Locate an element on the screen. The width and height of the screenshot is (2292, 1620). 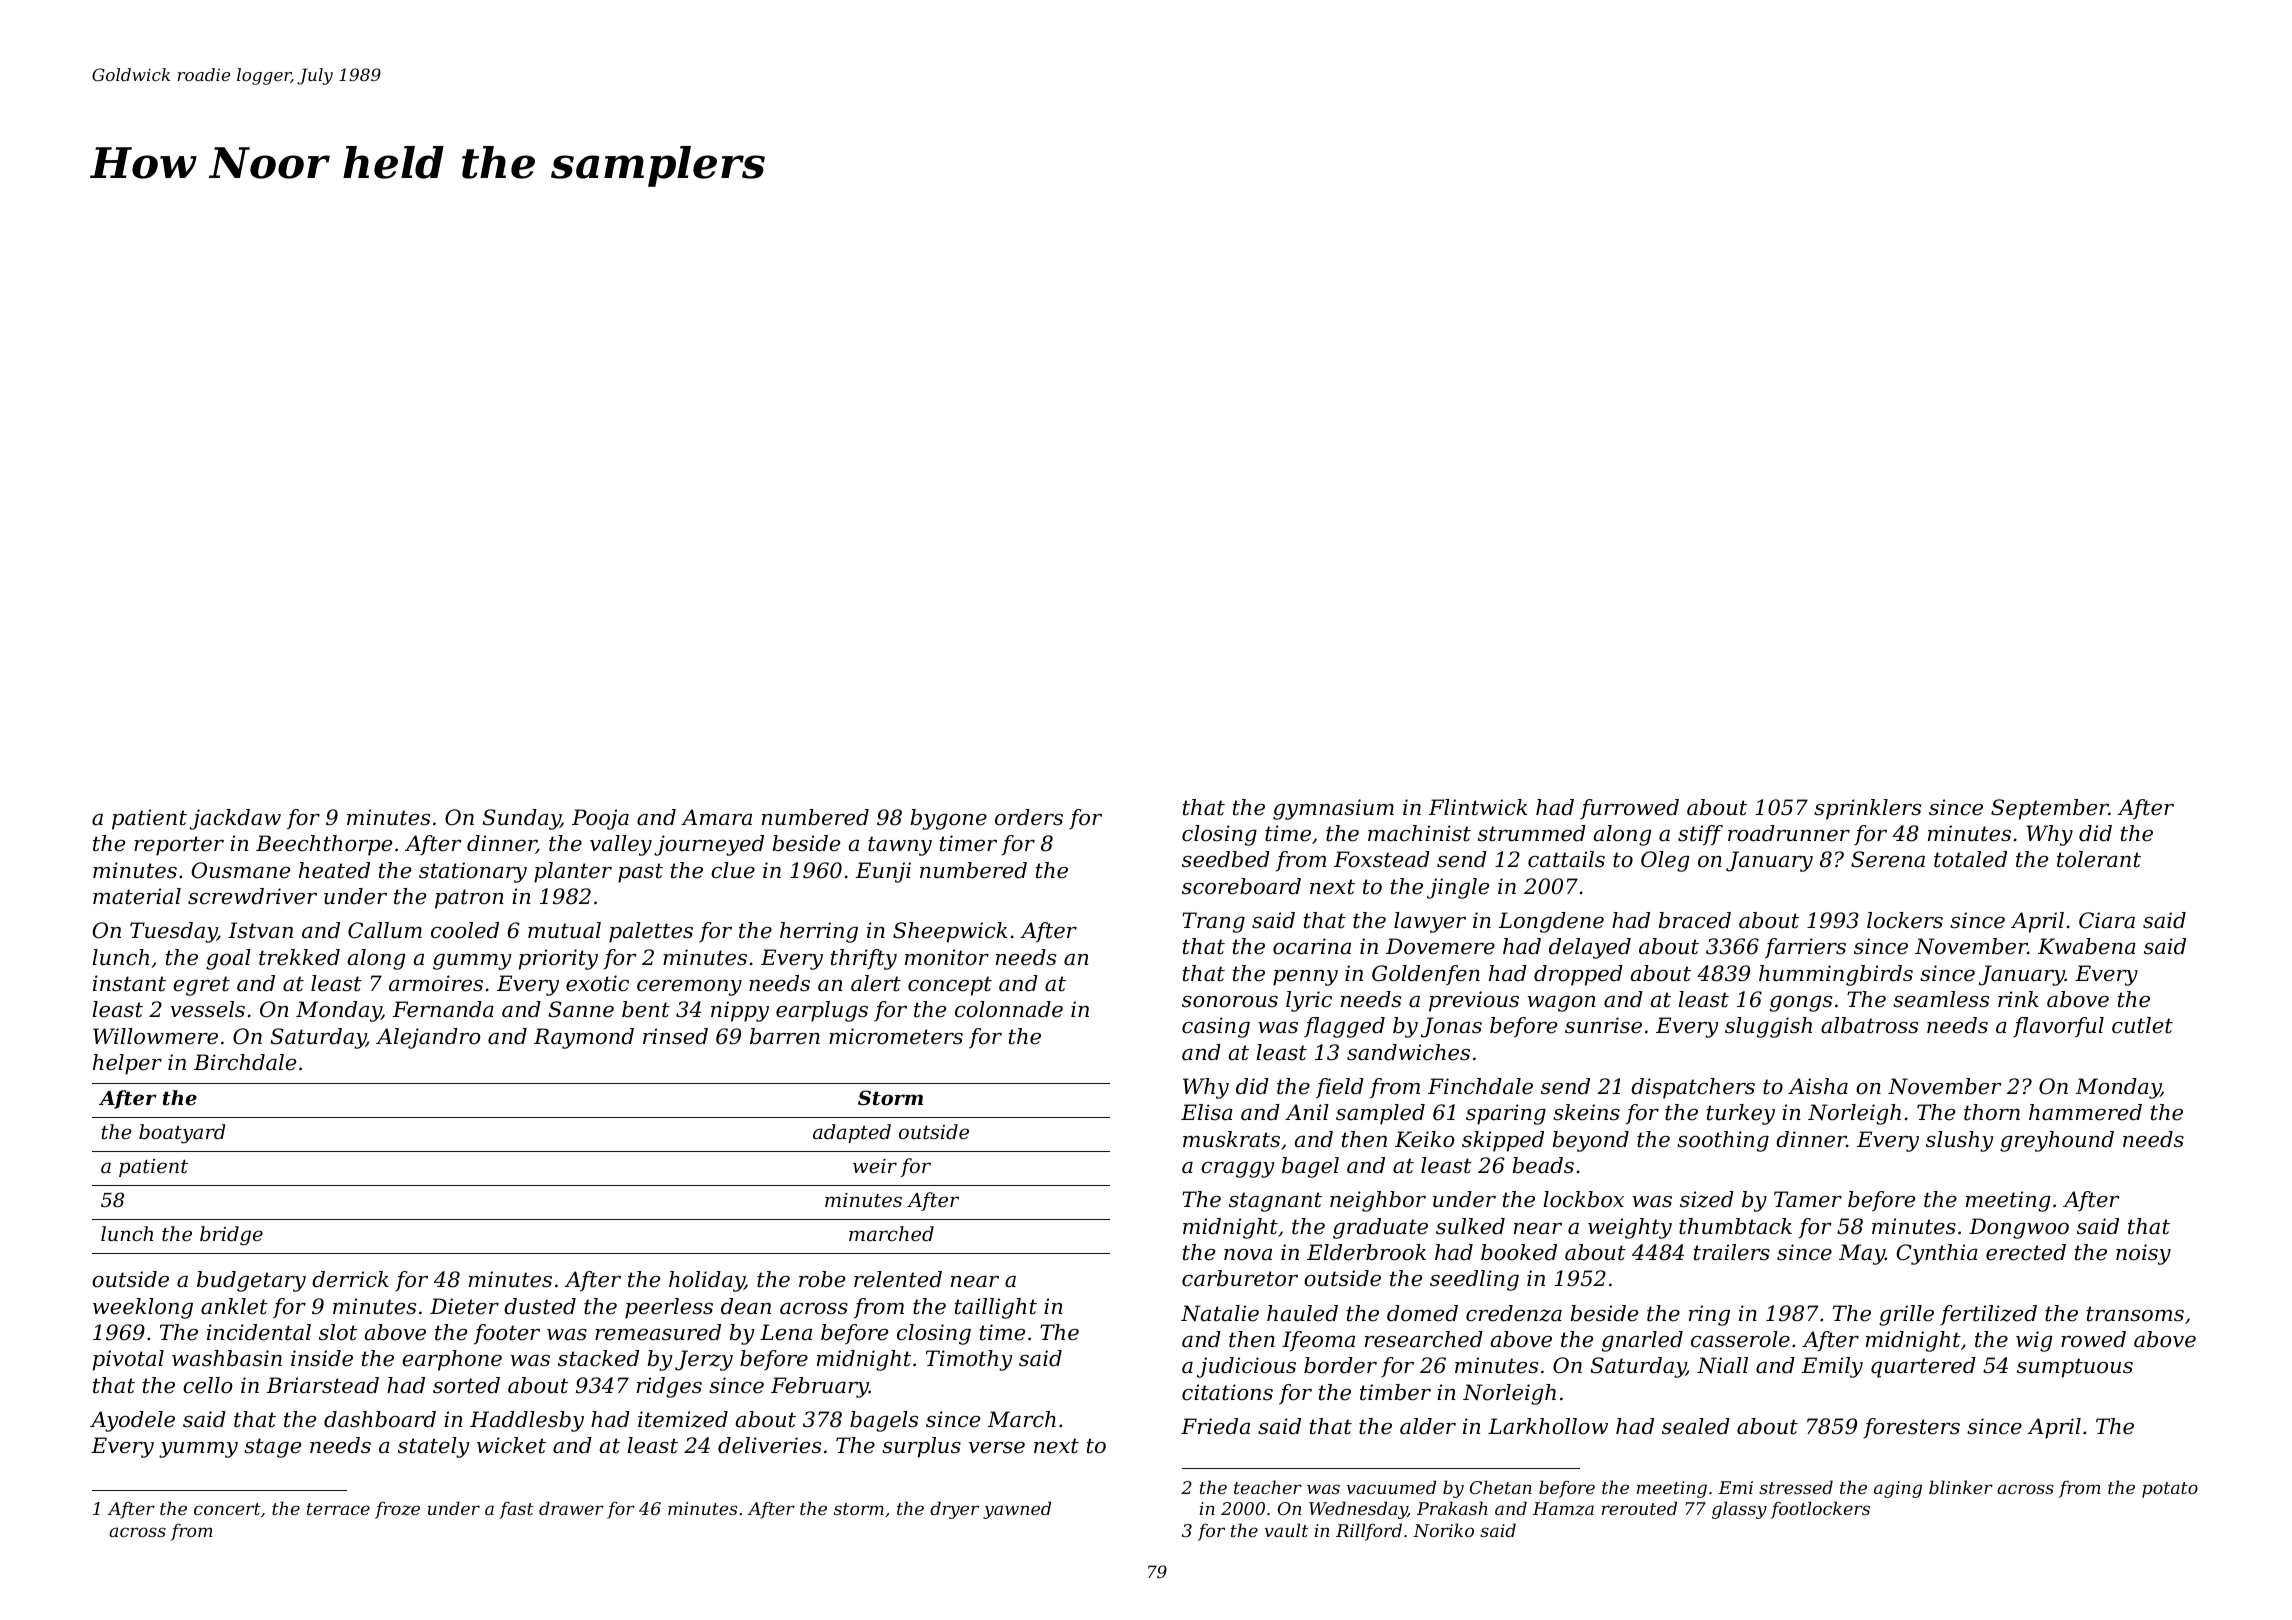
Chetan is located at coordinates (1501, 1487).
